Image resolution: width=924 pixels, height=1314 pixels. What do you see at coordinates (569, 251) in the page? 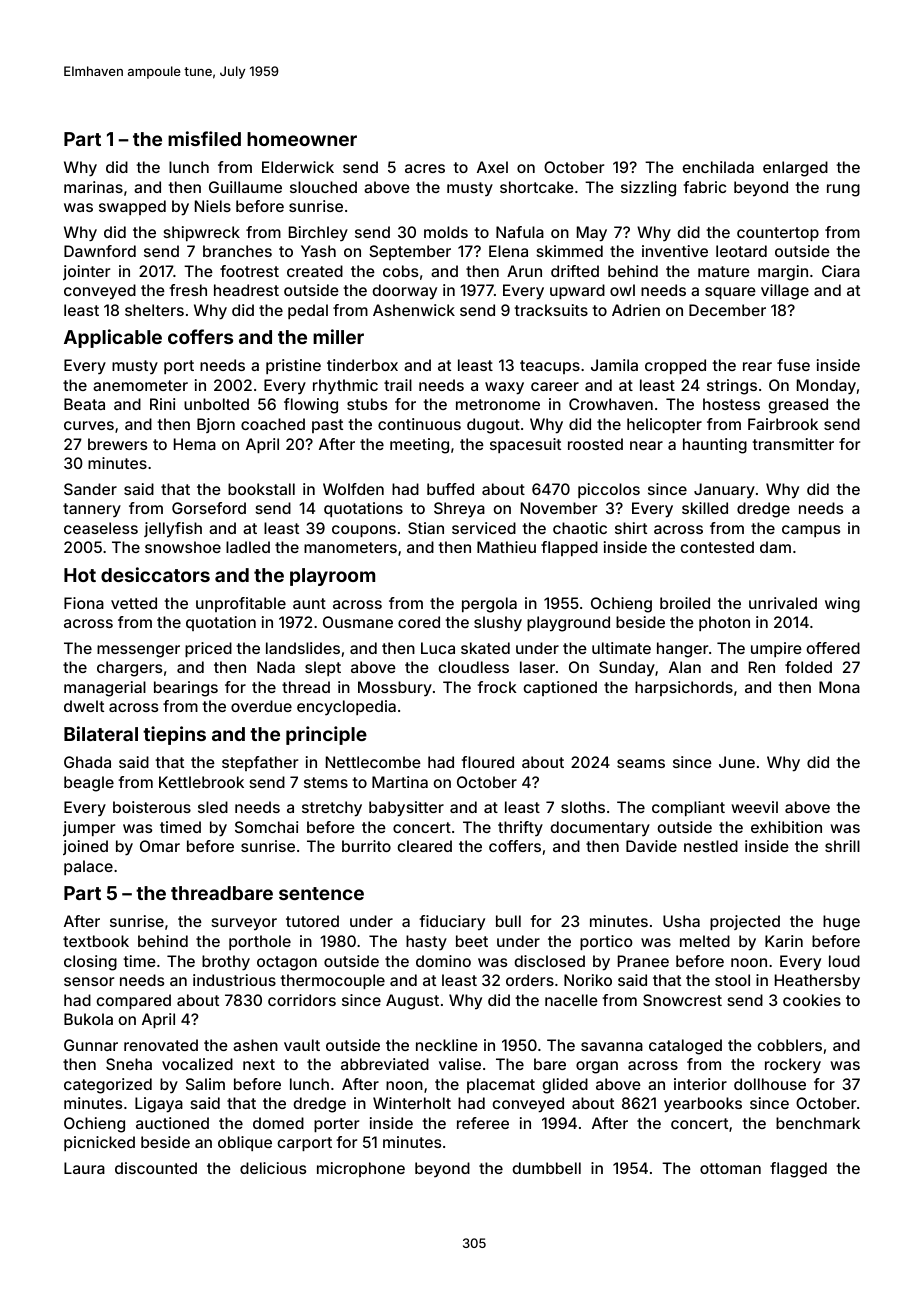
I see `skimmed` at bounding box center [569, 251].
